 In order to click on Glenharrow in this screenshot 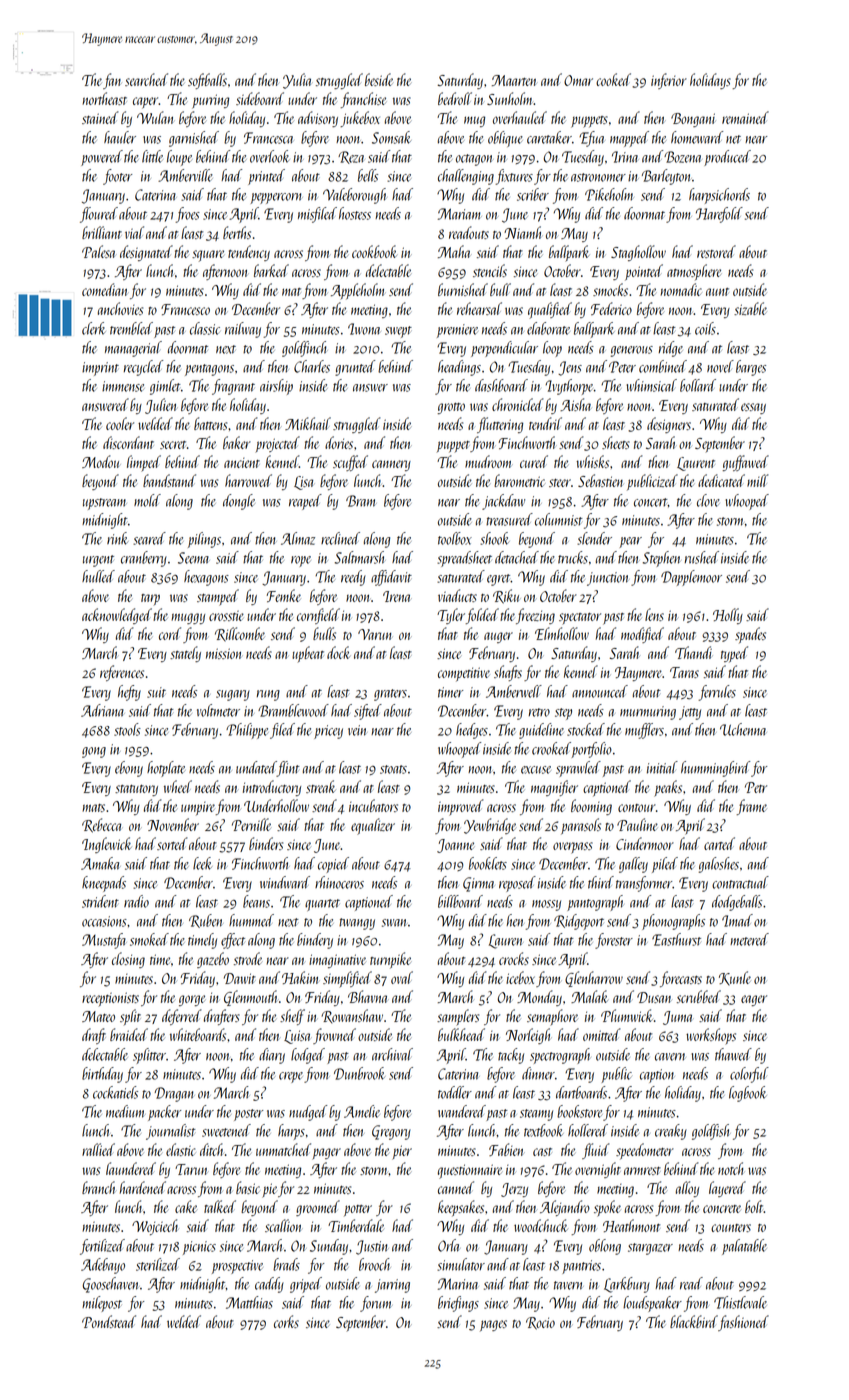, I will do `click(594, 979)`.
